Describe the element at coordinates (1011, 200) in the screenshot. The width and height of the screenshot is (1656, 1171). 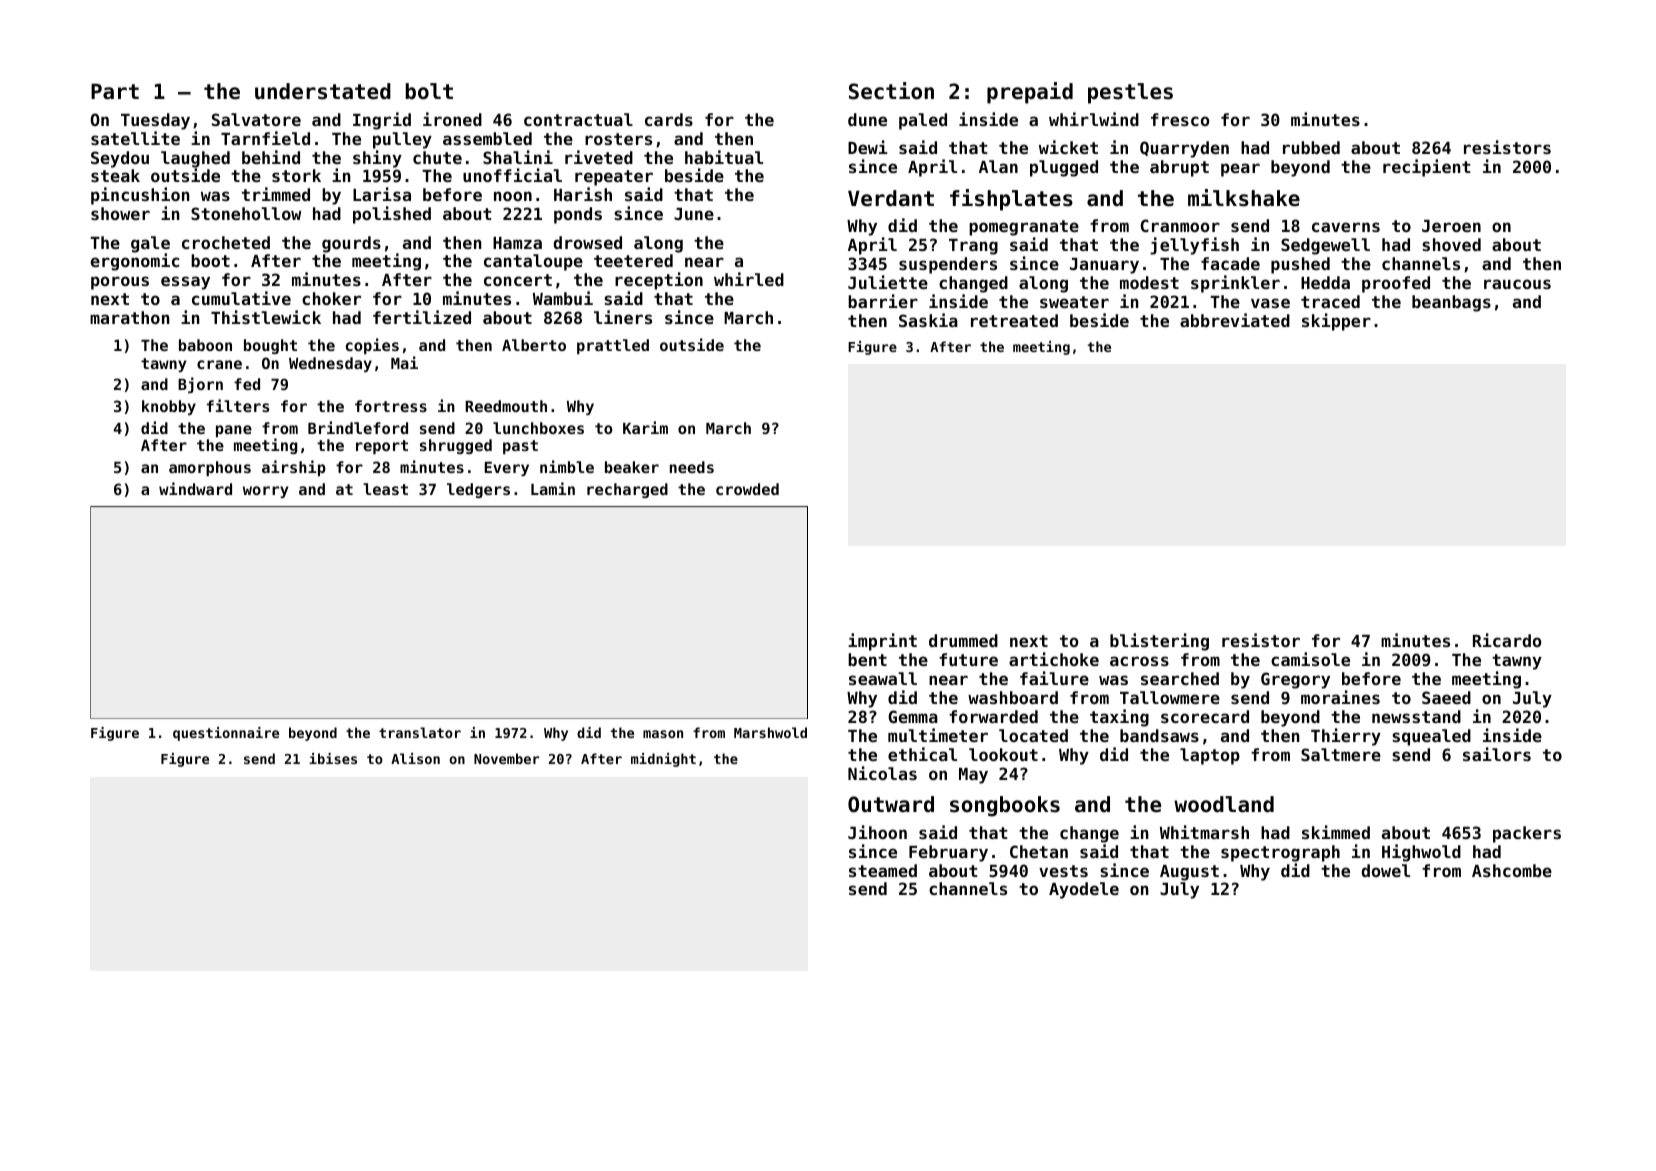
I see `fishplates` at that location.
